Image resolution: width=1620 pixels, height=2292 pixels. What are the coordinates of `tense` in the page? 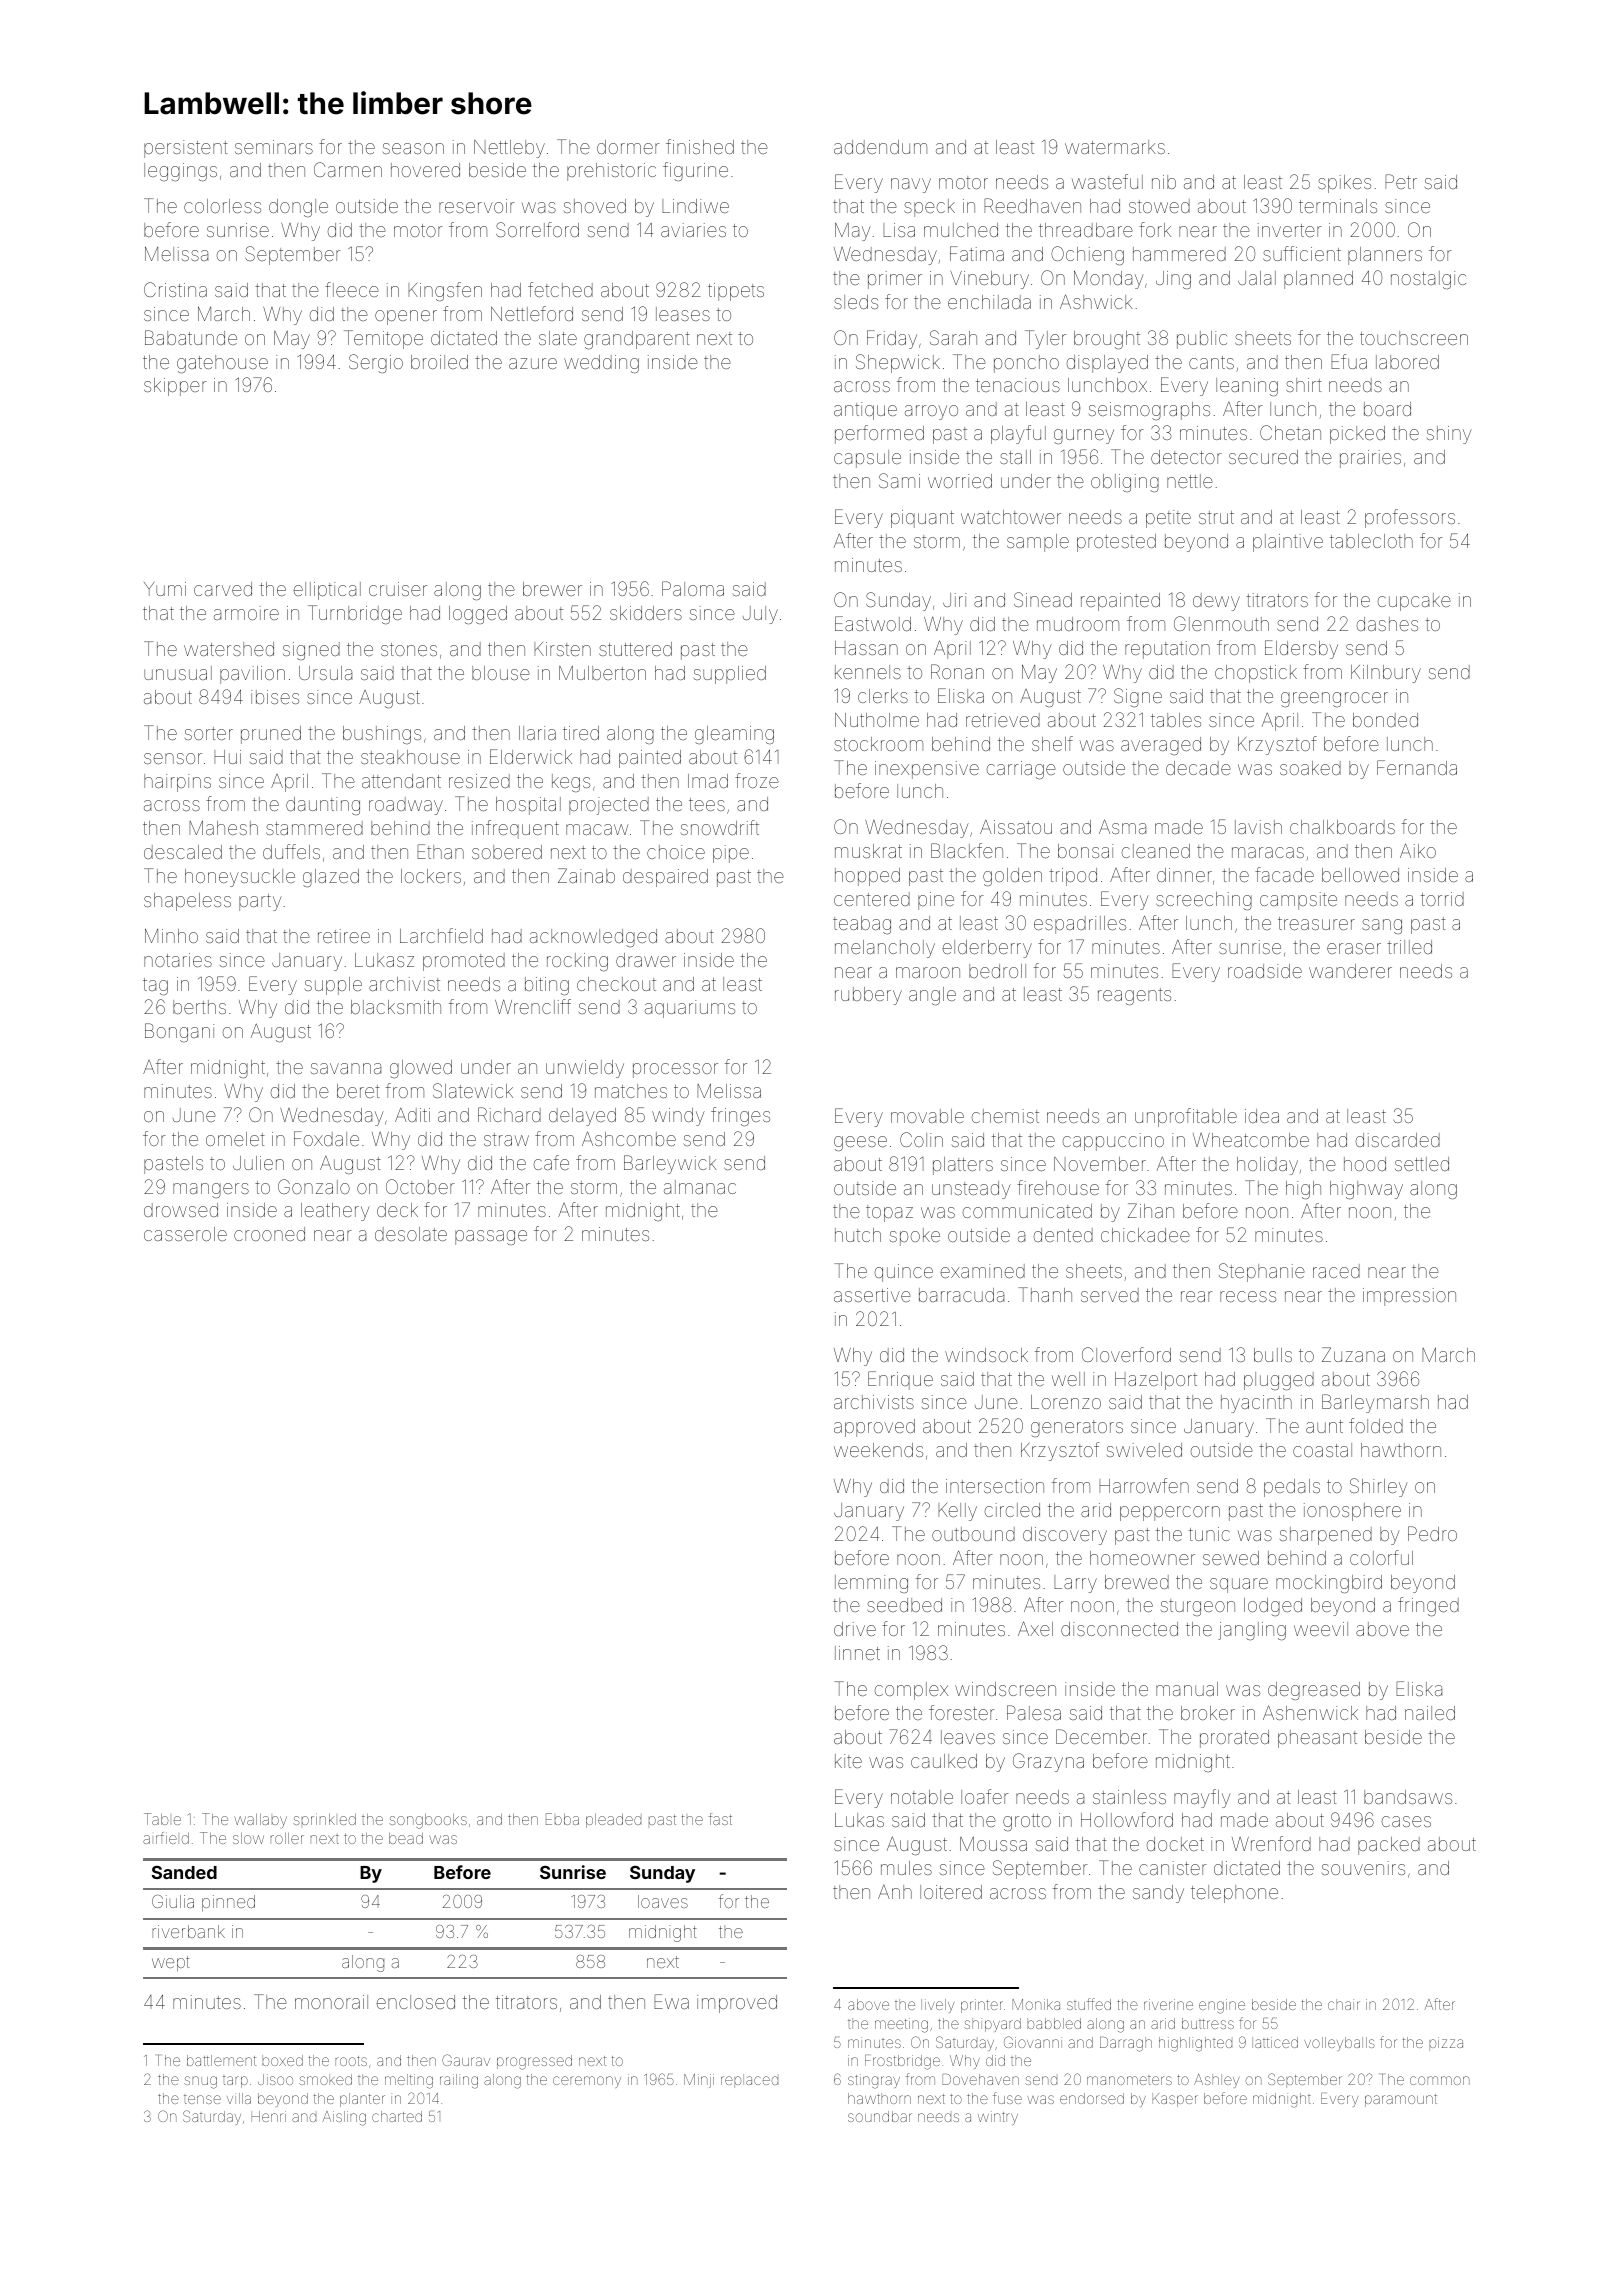 It's located at (202, 2099).
